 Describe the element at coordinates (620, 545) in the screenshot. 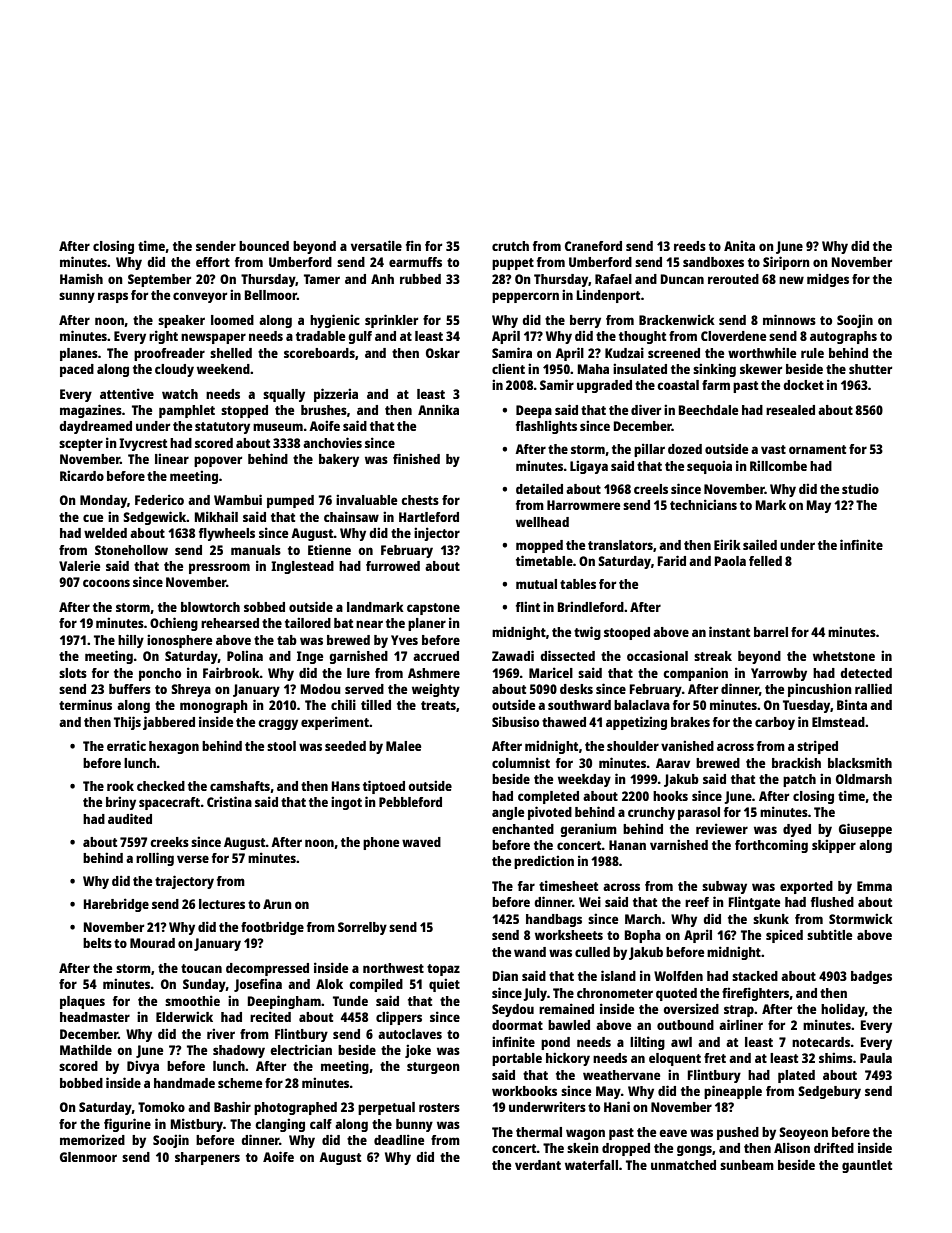

I see `translators` at that location.
